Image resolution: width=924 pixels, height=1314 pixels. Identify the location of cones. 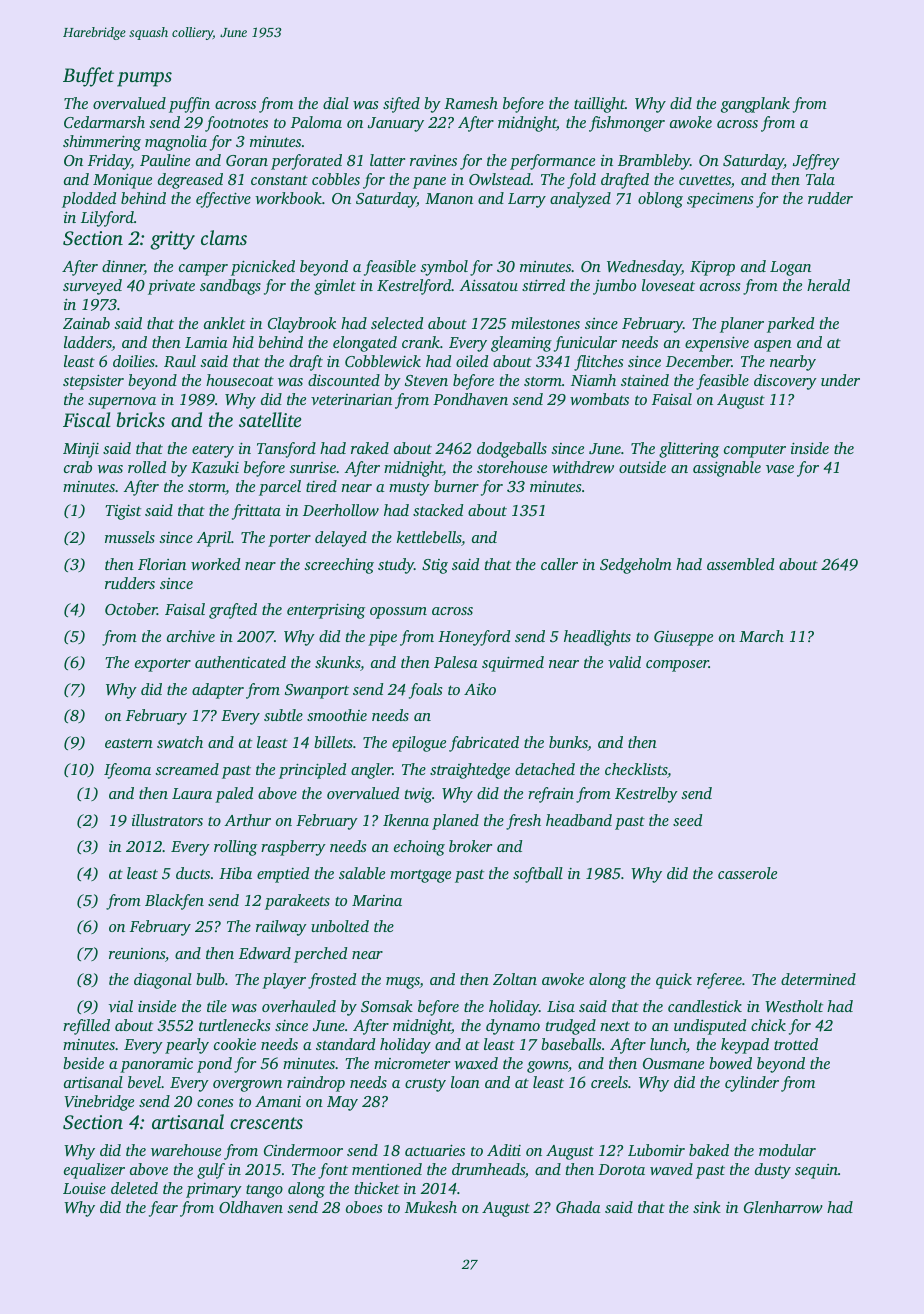
(215, 1103).
